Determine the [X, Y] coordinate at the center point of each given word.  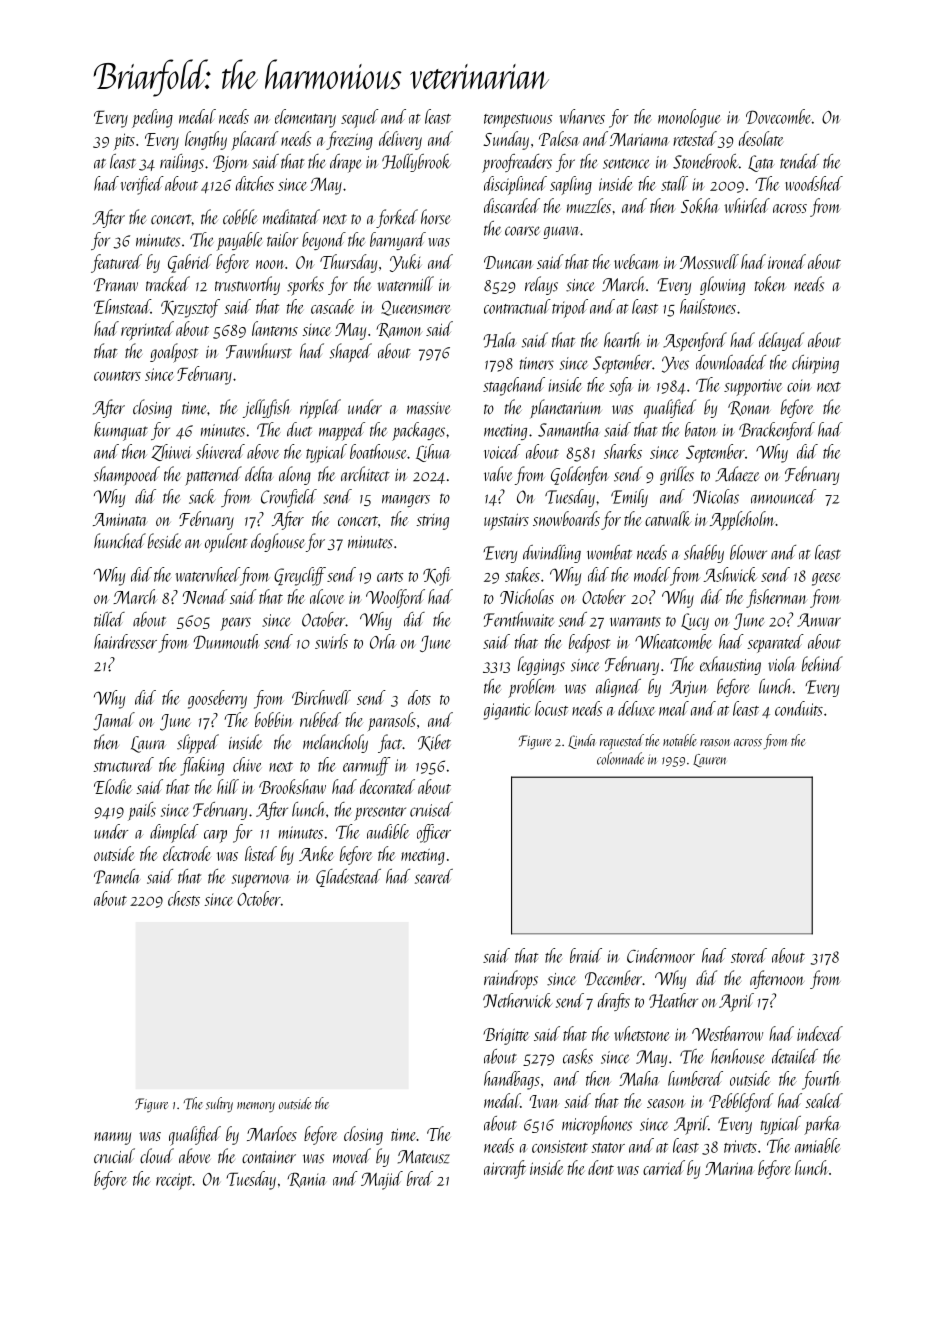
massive [429, 408]
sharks [623, 451]
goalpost [174, 353]
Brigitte [506, 1036]
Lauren [709, 760]
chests [184, 898]
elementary [305, 118]
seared [434, 876]
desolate [761, 138]
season [666, 1103]
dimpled [174, 833]
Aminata [119, 519]
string [432, 522]
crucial [114, 1156]
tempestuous [518, 121]
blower [748, 552]
